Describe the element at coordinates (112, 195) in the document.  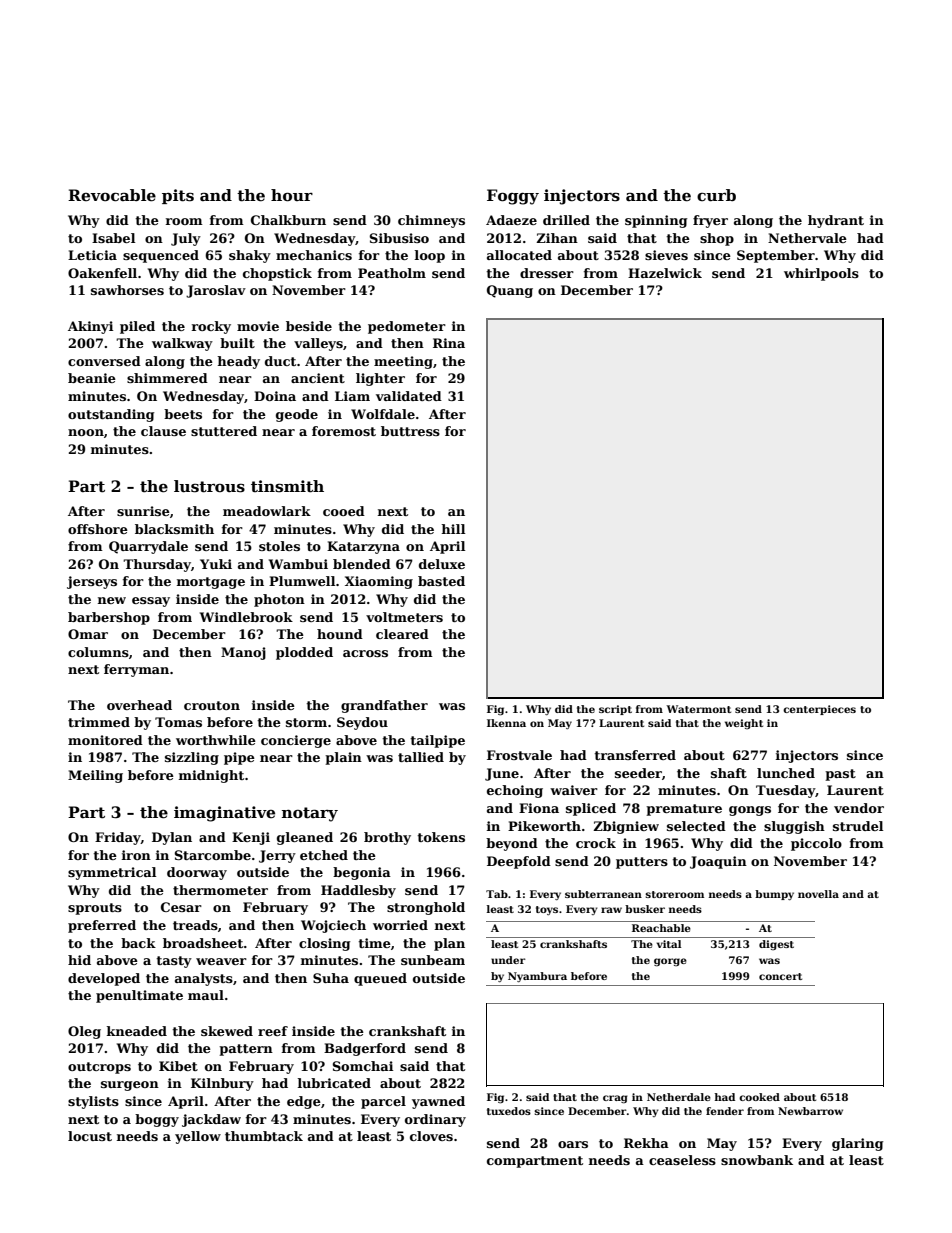
I see `Revocable` at that location.
